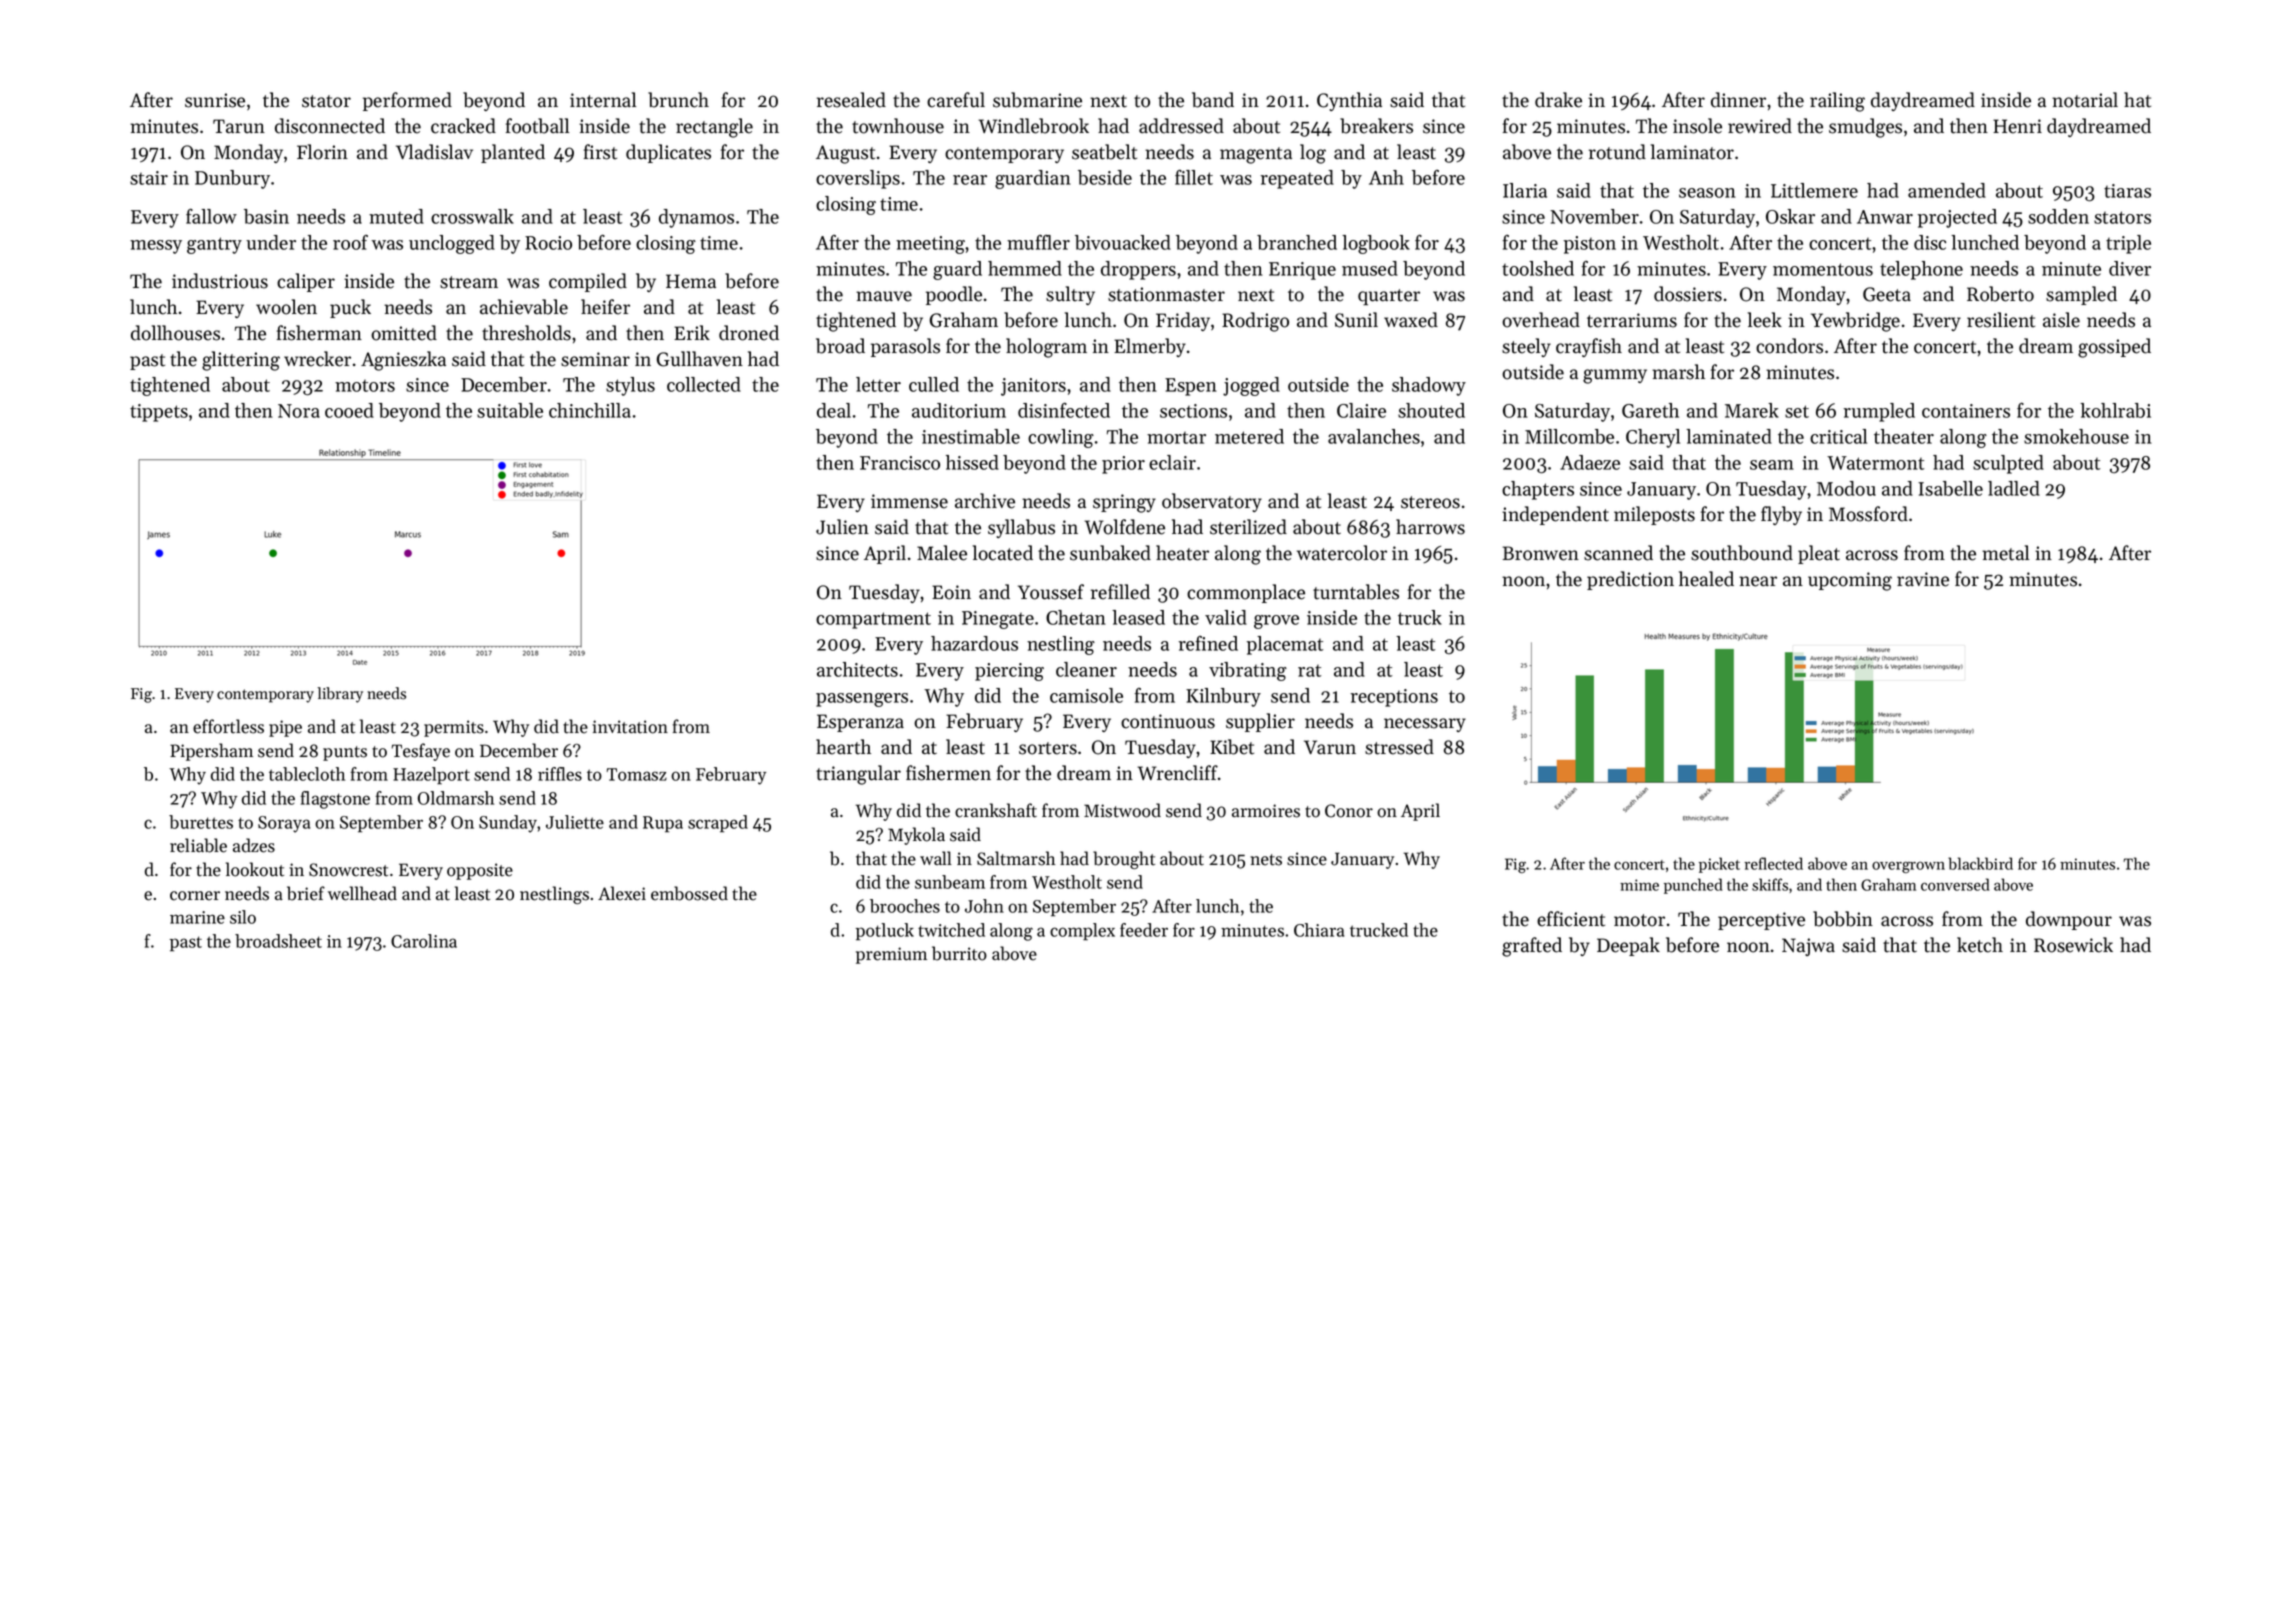 The image size is (2282, 1614). Describe the element at coordinates (959, 953) in the screenshot. I see `burrito` at that location.
